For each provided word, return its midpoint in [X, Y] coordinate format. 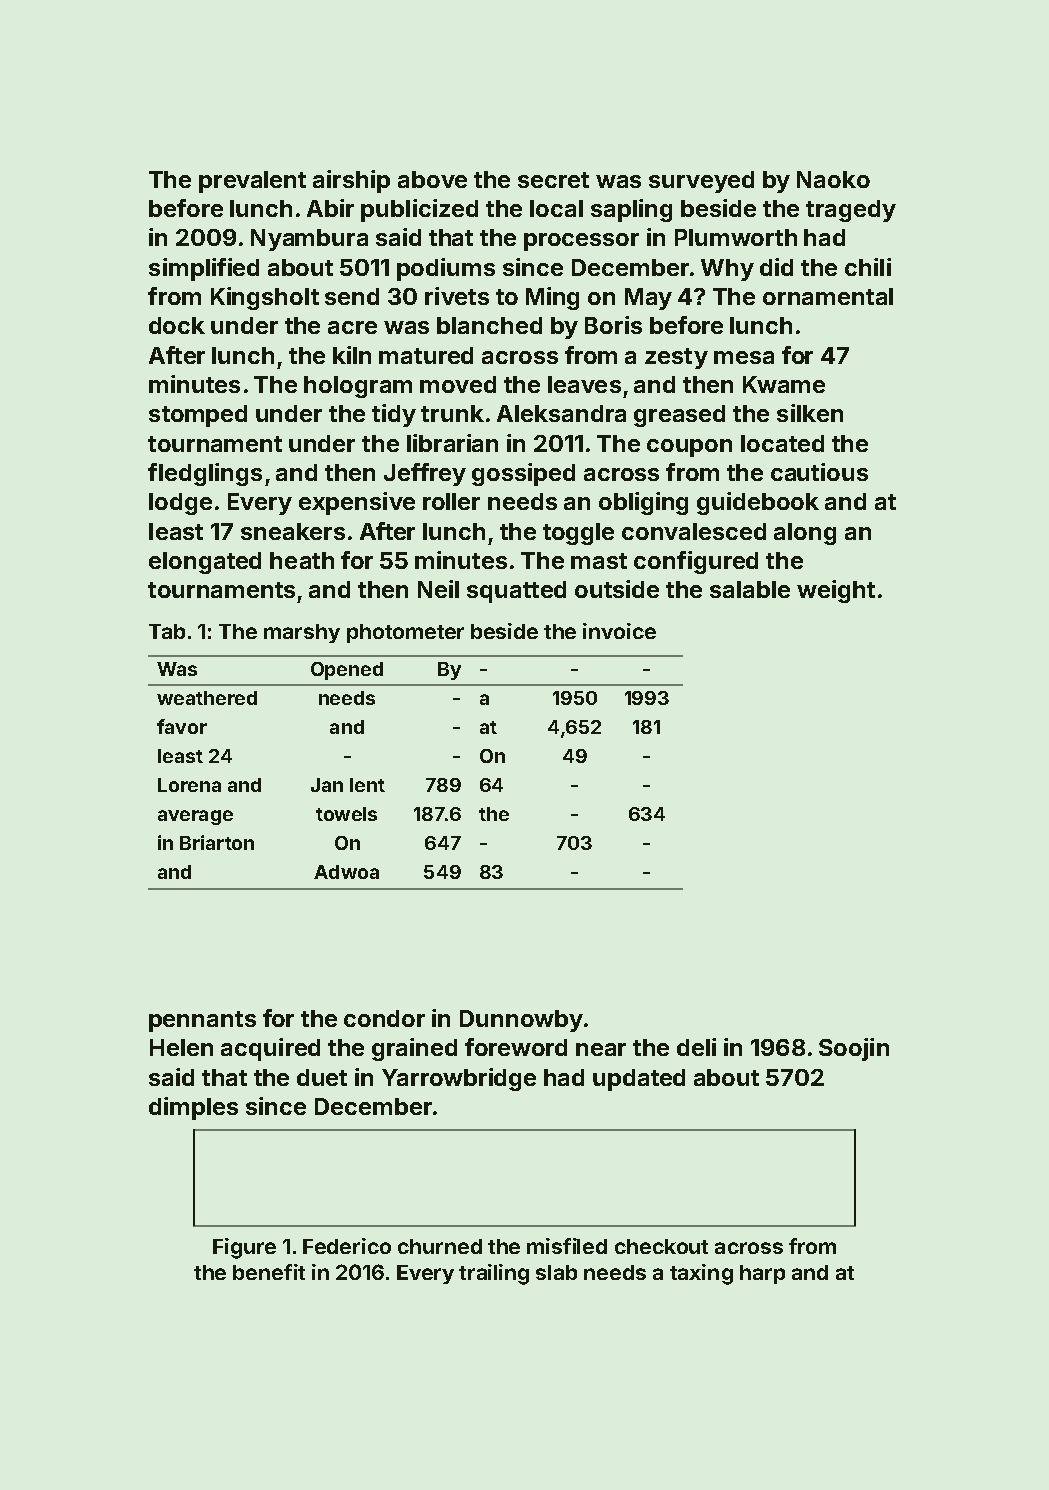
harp [762, 1274]
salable [750, 589]
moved [458, 384]
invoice [619, 631]
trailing [494, 1274]
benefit [269, 1272]
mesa [744, 357]
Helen [181, 1047]
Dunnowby [521, 1021]
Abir [330, 208]
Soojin [854, 1049]
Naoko [833, 179]
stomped [198, 416]
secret [553, 180]
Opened [347, 671]
